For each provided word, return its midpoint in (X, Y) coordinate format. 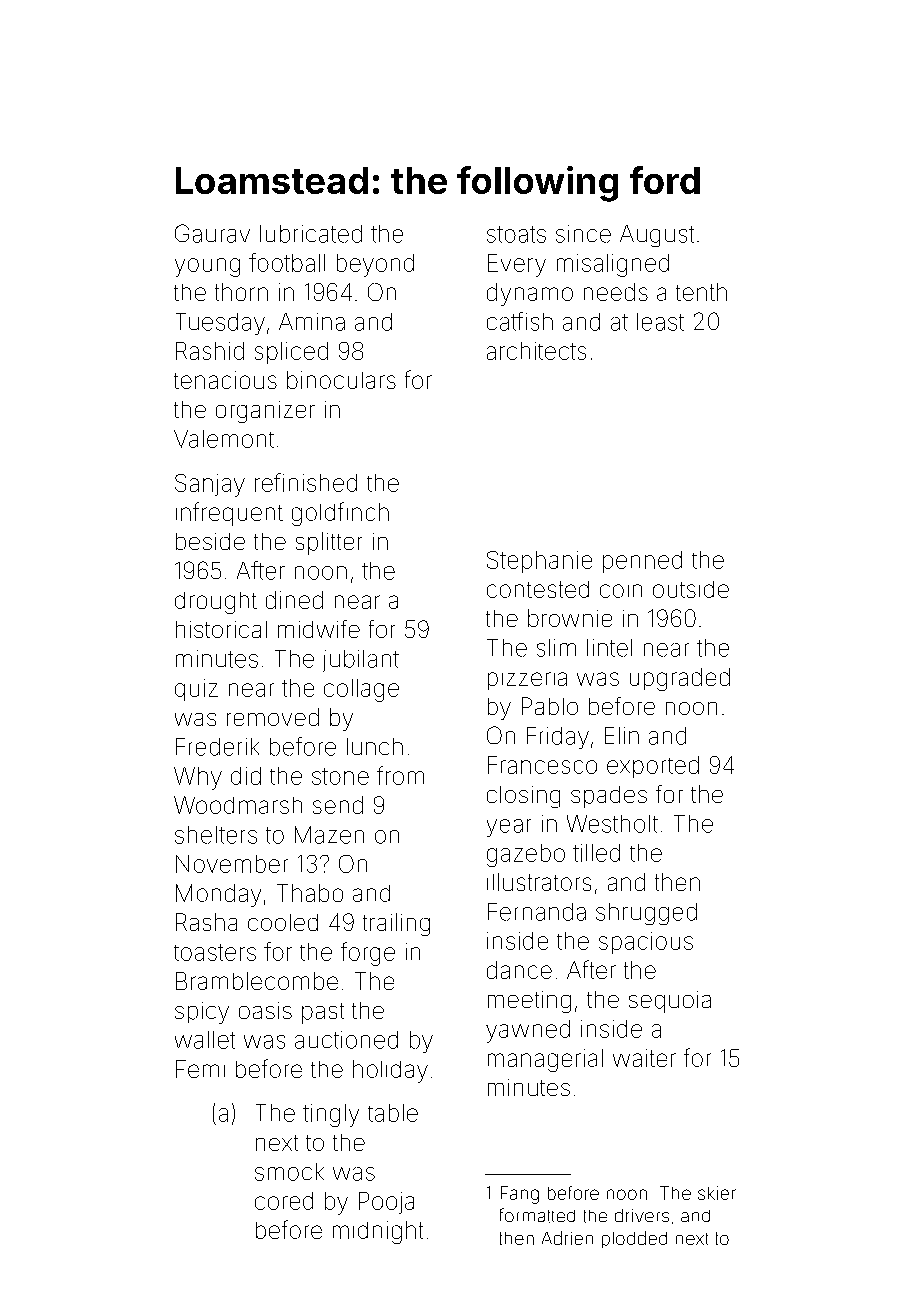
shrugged (646, 914)
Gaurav (212, 233)
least (660, 322)
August (657, 236)
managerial (545, 1060)
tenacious (225, 380)
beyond (375, 265)
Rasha (206, 922)
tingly (331, 1115)
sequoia (670, 1002)
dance (519, 970)
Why (198, 778)
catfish (520, 321)
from (400, 775)
